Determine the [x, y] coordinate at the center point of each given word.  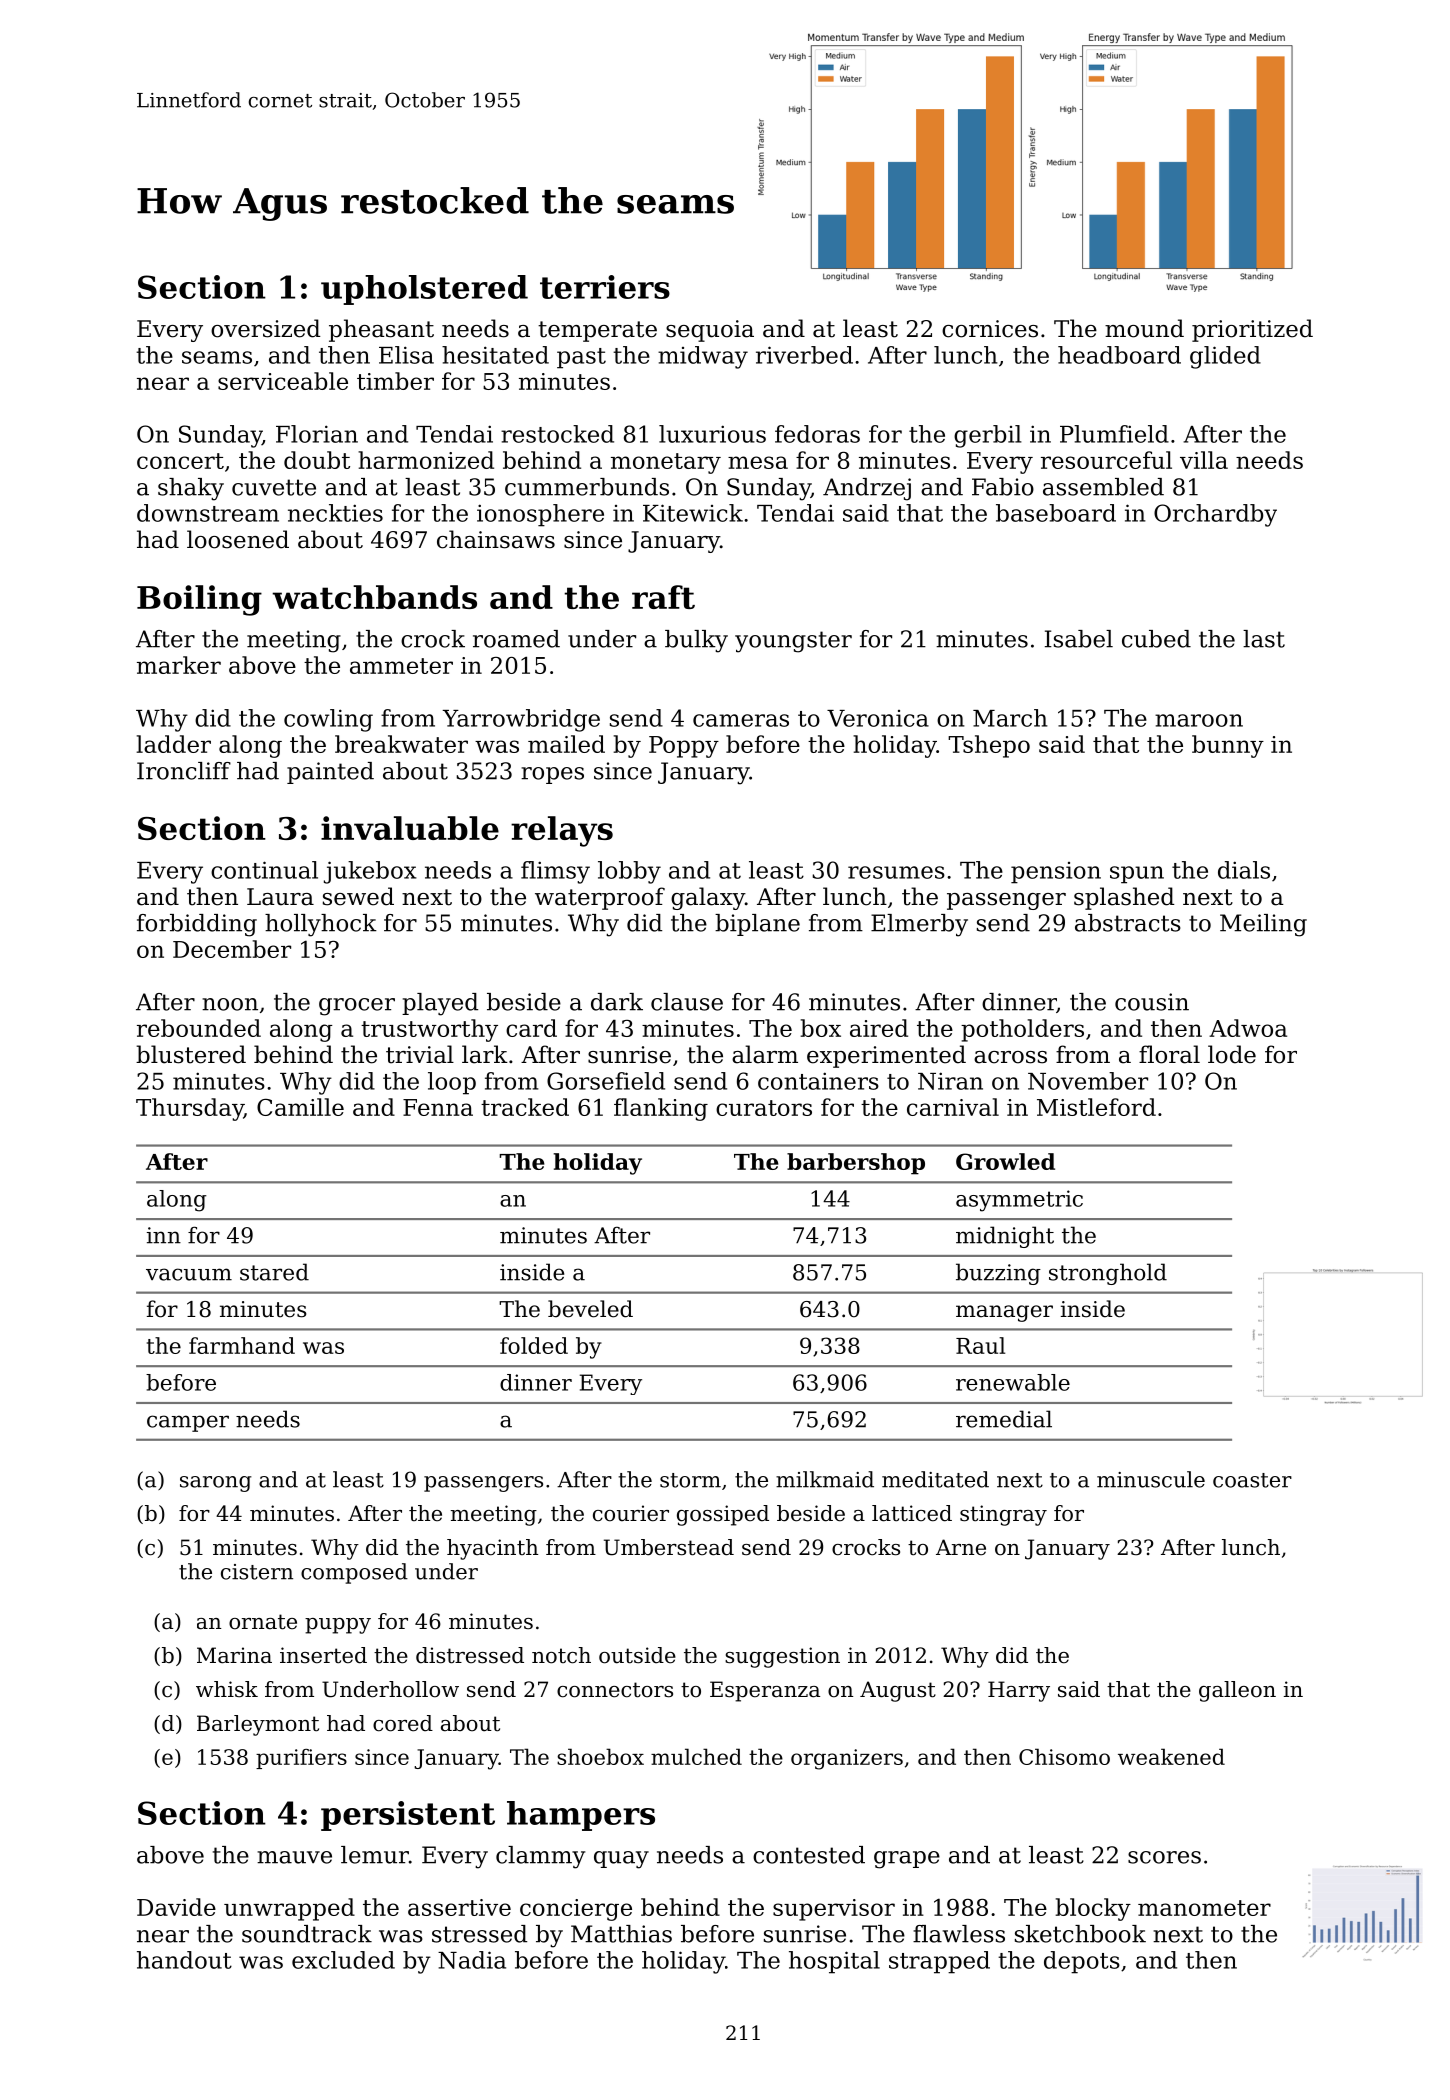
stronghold [1108, 1274]
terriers [605, 287]
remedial [1004, 1419]
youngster [793, 642]
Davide [176, 1907]
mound [1144, 328]
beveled [590, 1309]
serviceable [283, 381]
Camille [300, 1107]
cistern [257, 1572]
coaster [1252, 1480]
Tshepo [989, 746]
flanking [661, 1109]
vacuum [189, 1274]
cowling [328, 720]
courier [631, 1513]
